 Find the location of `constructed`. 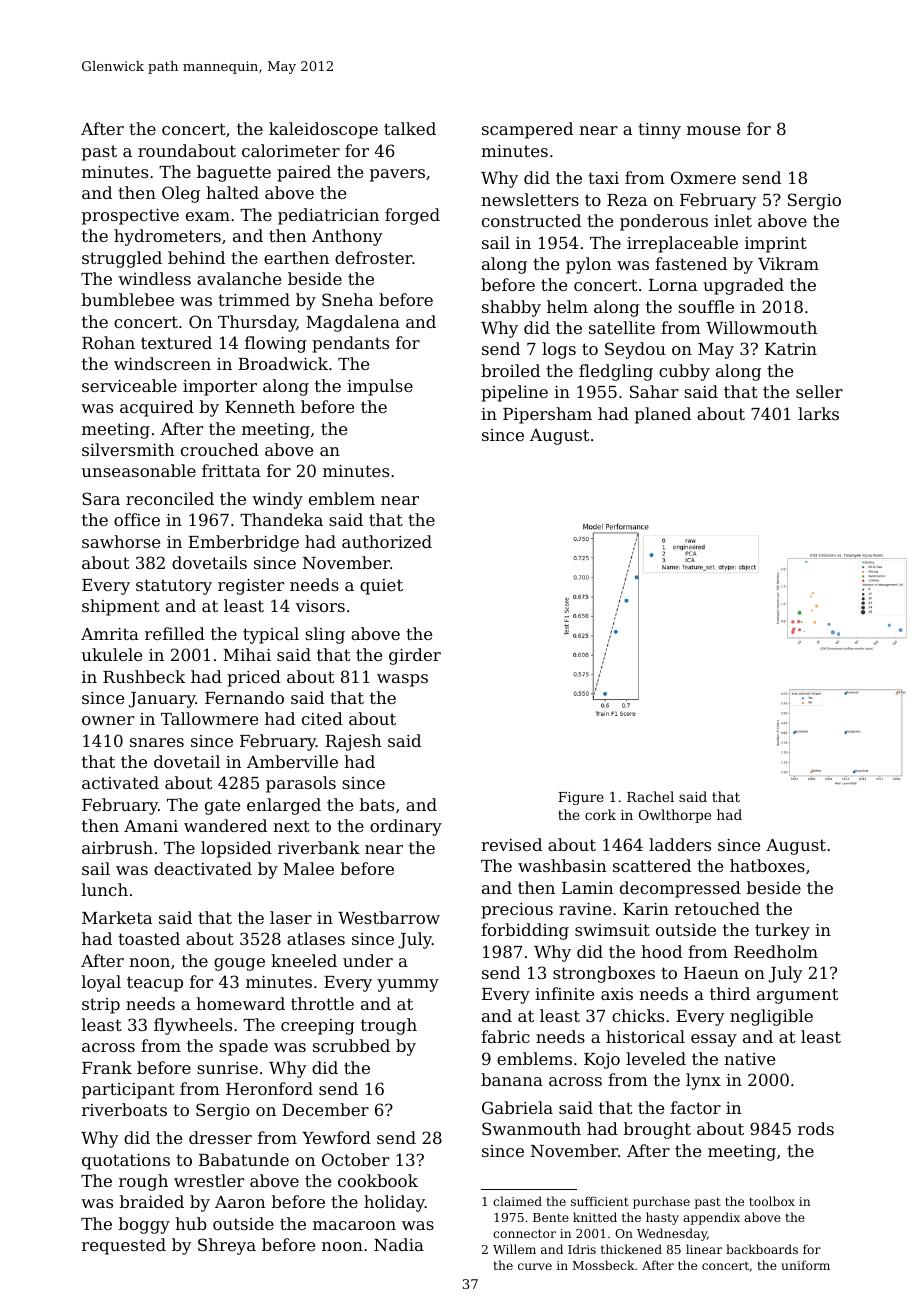

constructed is located at coordinates (531, 220).
